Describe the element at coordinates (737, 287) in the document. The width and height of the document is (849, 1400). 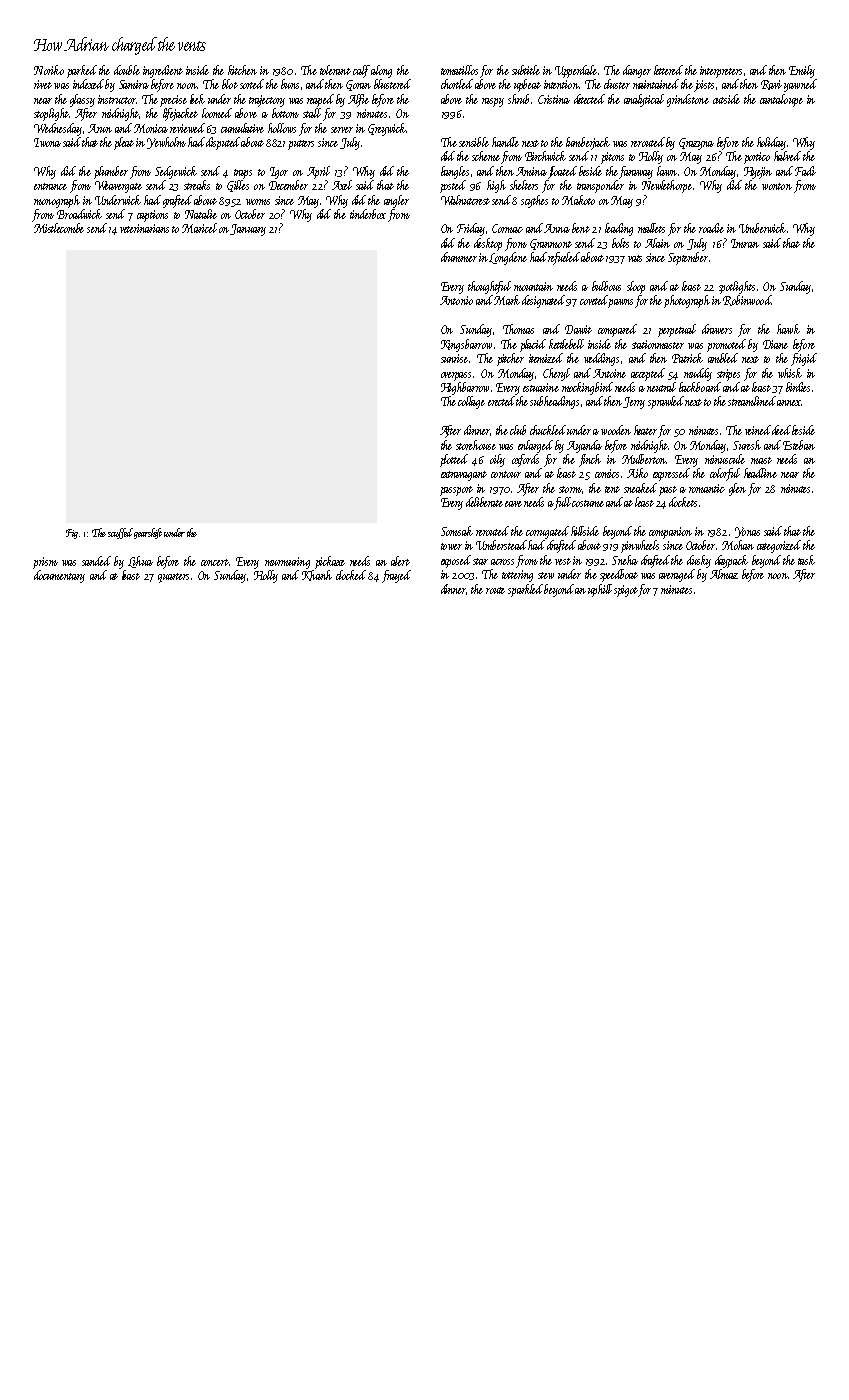
I see `spotlights` at that location.
